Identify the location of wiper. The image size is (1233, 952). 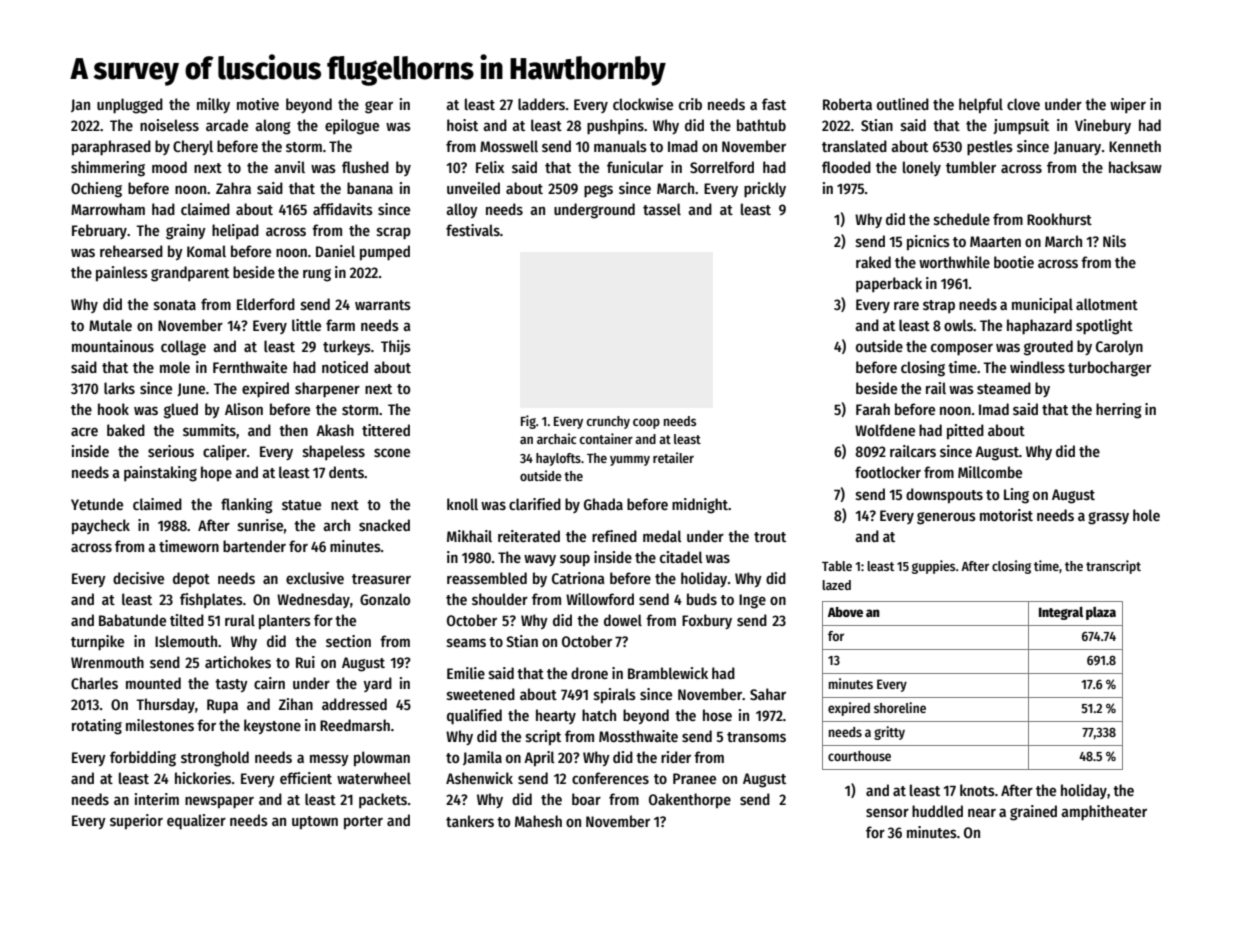
(1128, 105).
